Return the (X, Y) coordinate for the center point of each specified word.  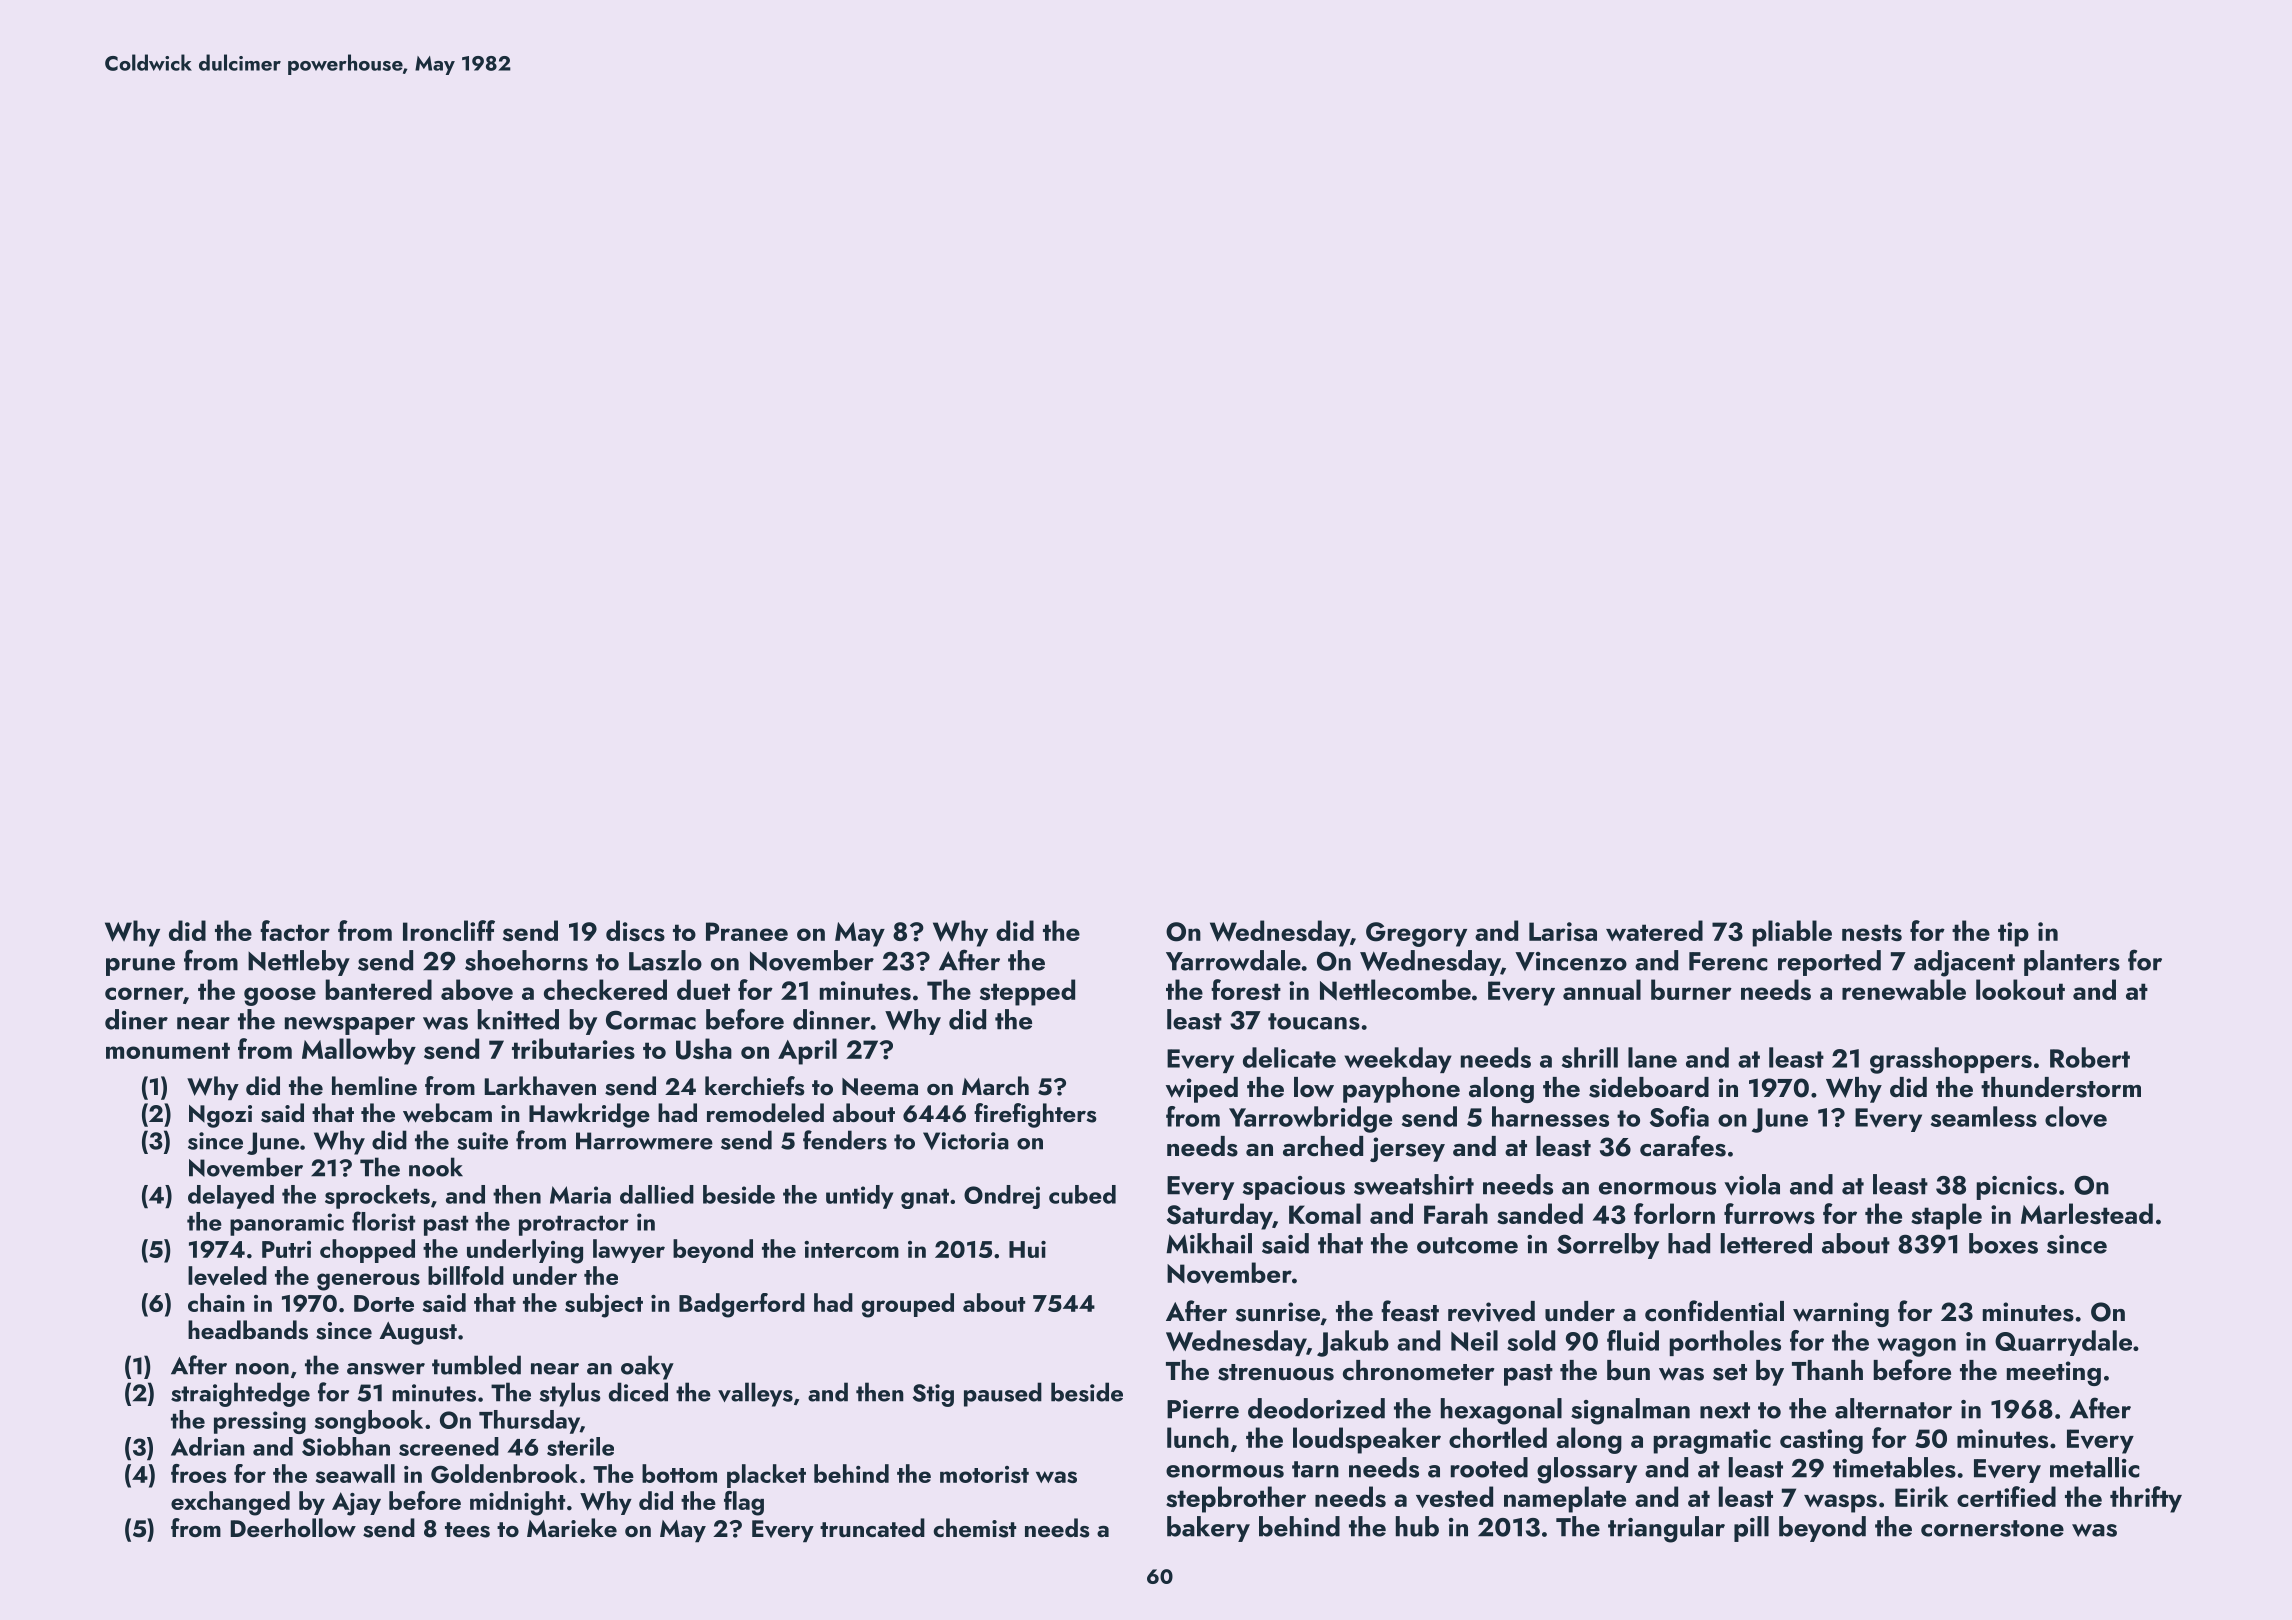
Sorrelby (1608, 1246)
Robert (2090, 1057)
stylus (570, 1394)
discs (635, 930)
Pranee (747, 931)
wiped (1202, 1090)
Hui (1027, 1249)
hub (1417, 1526)
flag (744, 1503)
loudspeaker (1367, 1440)
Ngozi (220, 1116)
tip (2013, 934)
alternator (1893, 1408)
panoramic (287, 1224)
